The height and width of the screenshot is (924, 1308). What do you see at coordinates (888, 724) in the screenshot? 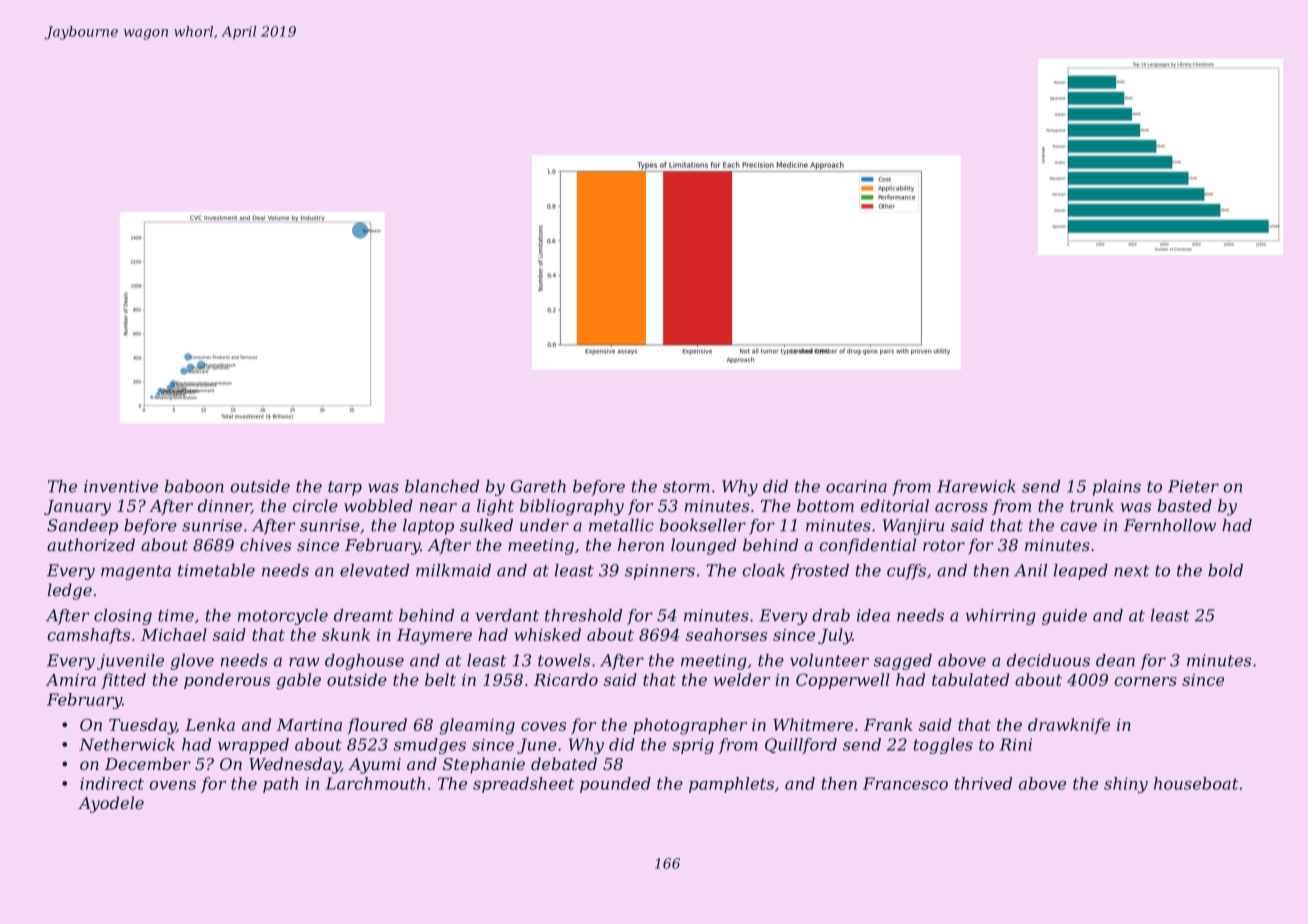
I see `Frank` at bounding box center [888, 724].
